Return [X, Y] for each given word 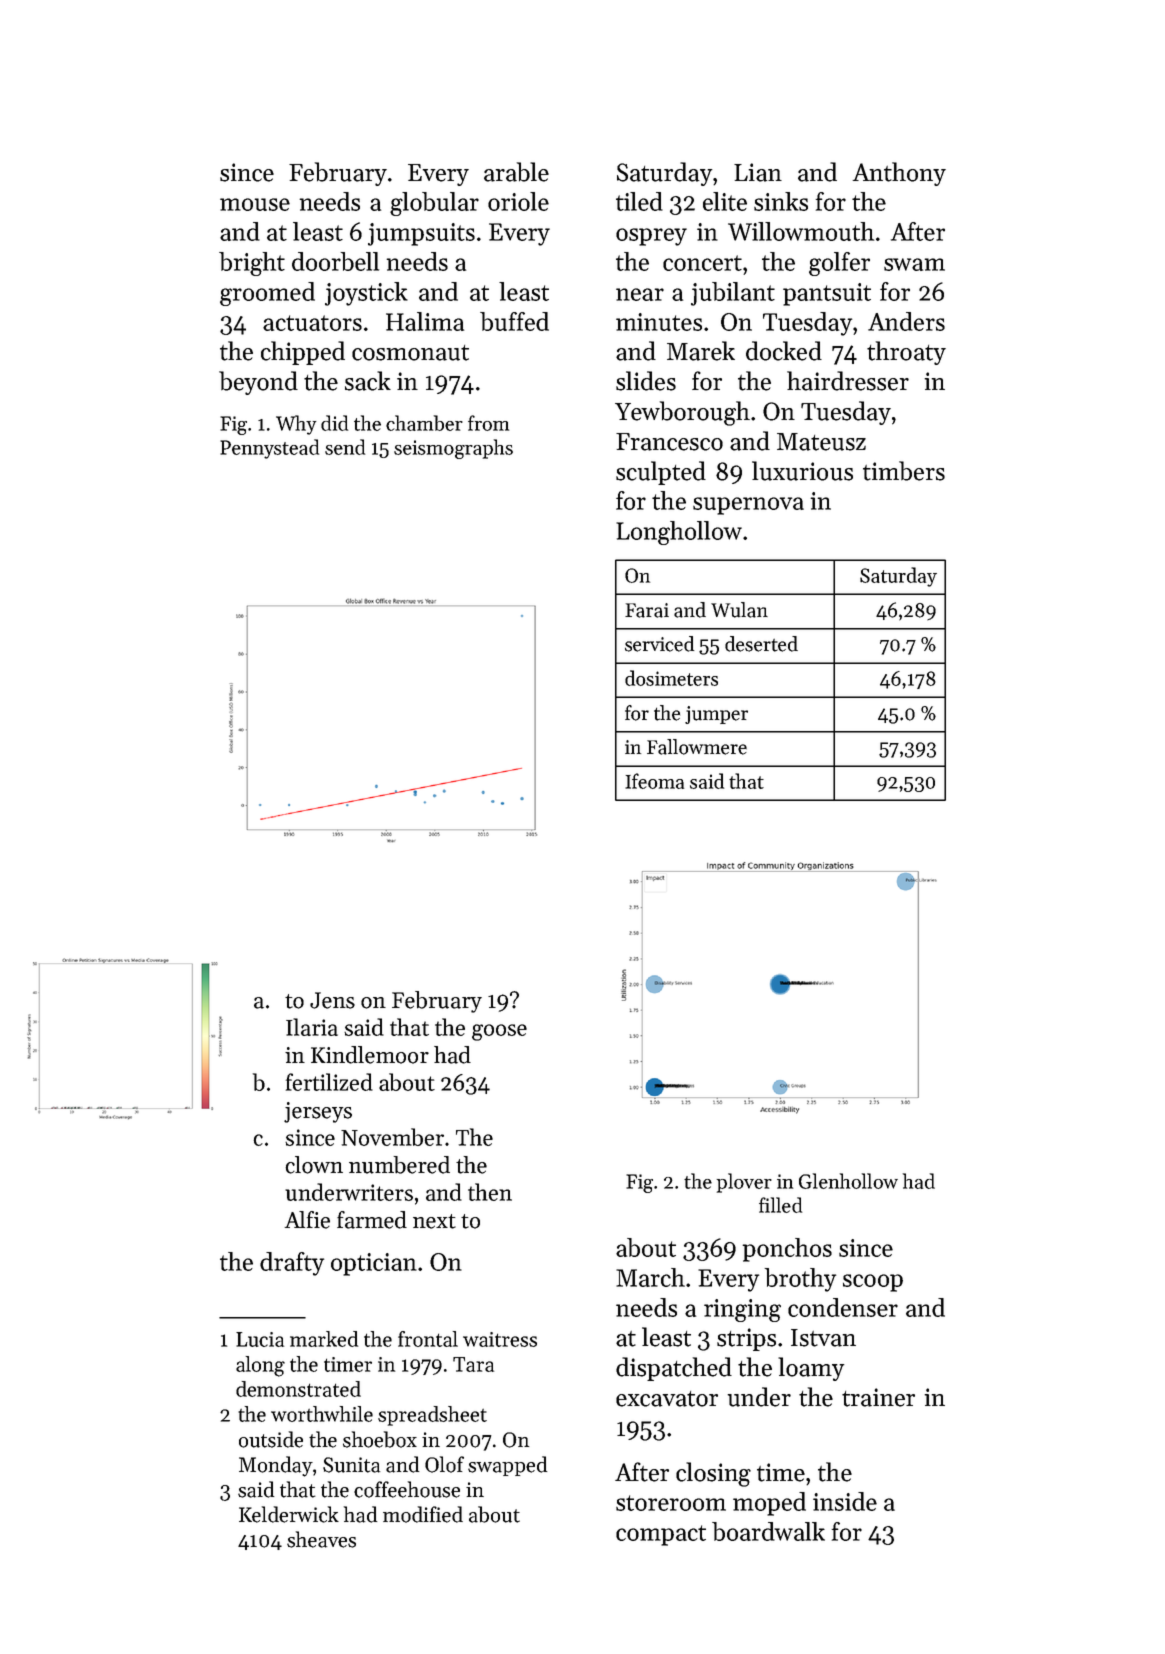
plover [744, 1183]
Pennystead [269, 449]
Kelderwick [289, 1514]
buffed [514, 321]
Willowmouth [801, 231]
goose [499, 1032]
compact [661, 1535]
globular [434, 204]
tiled [639, 201]
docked [784, 351]
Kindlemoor [370, 1055]
